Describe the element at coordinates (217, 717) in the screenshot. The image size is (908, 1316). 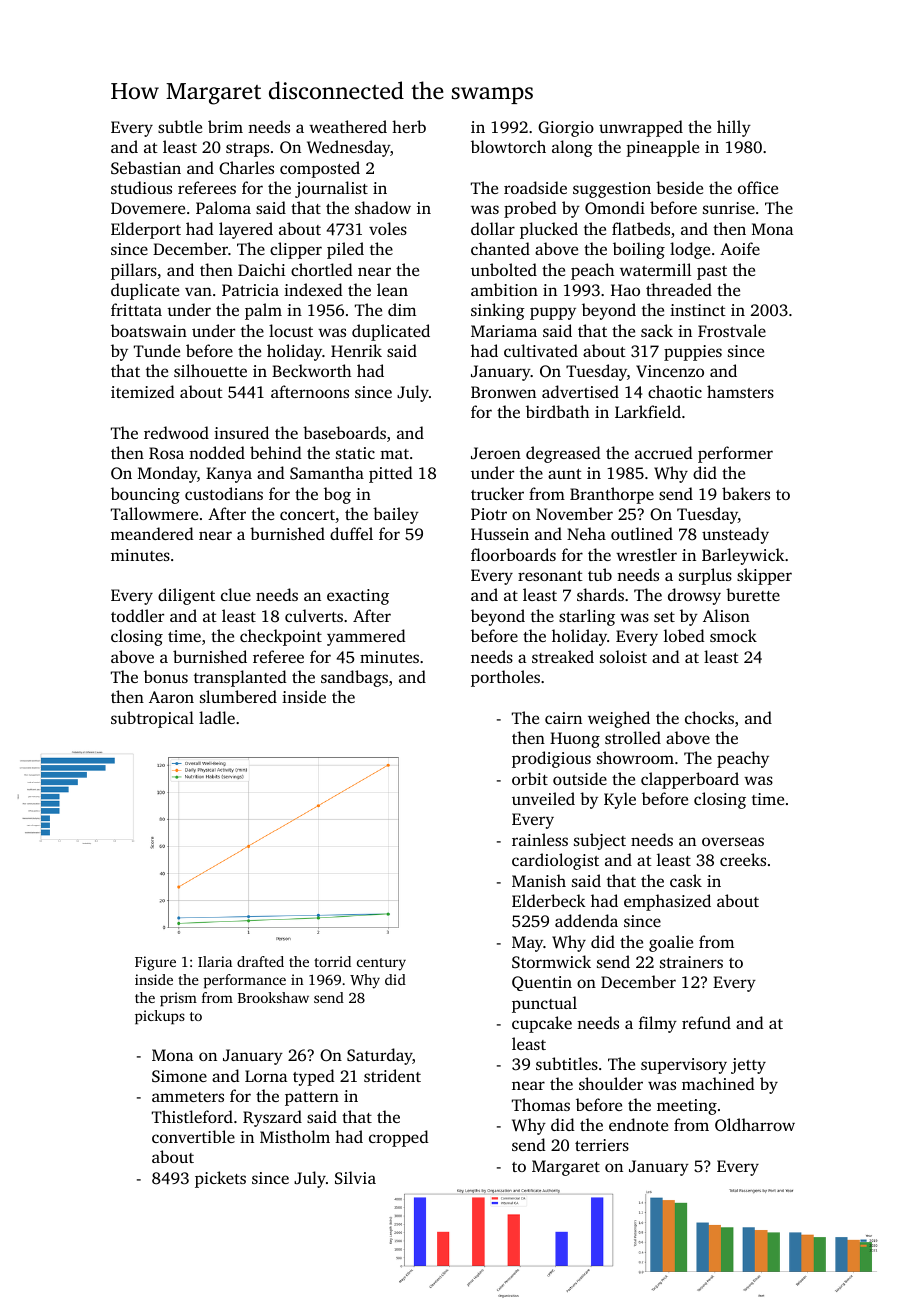
I see `ladle` at that location.
